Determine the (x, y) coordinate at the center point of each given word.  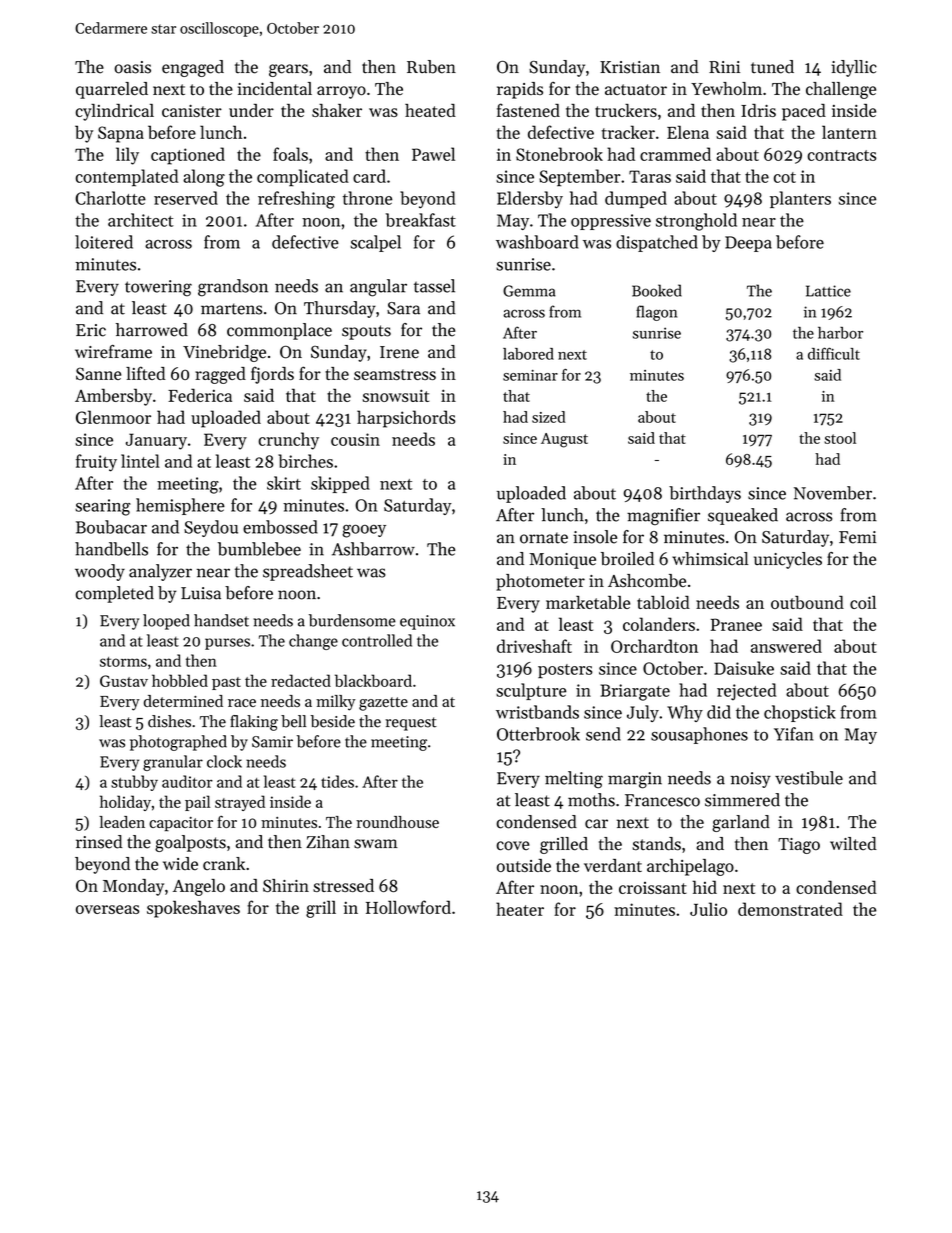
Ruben (431, 67)
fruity (96, 463)
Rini (724, 67)
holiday (125, 803)
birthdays (705, 494)
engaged (193, 68)
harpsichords (406, 419)
